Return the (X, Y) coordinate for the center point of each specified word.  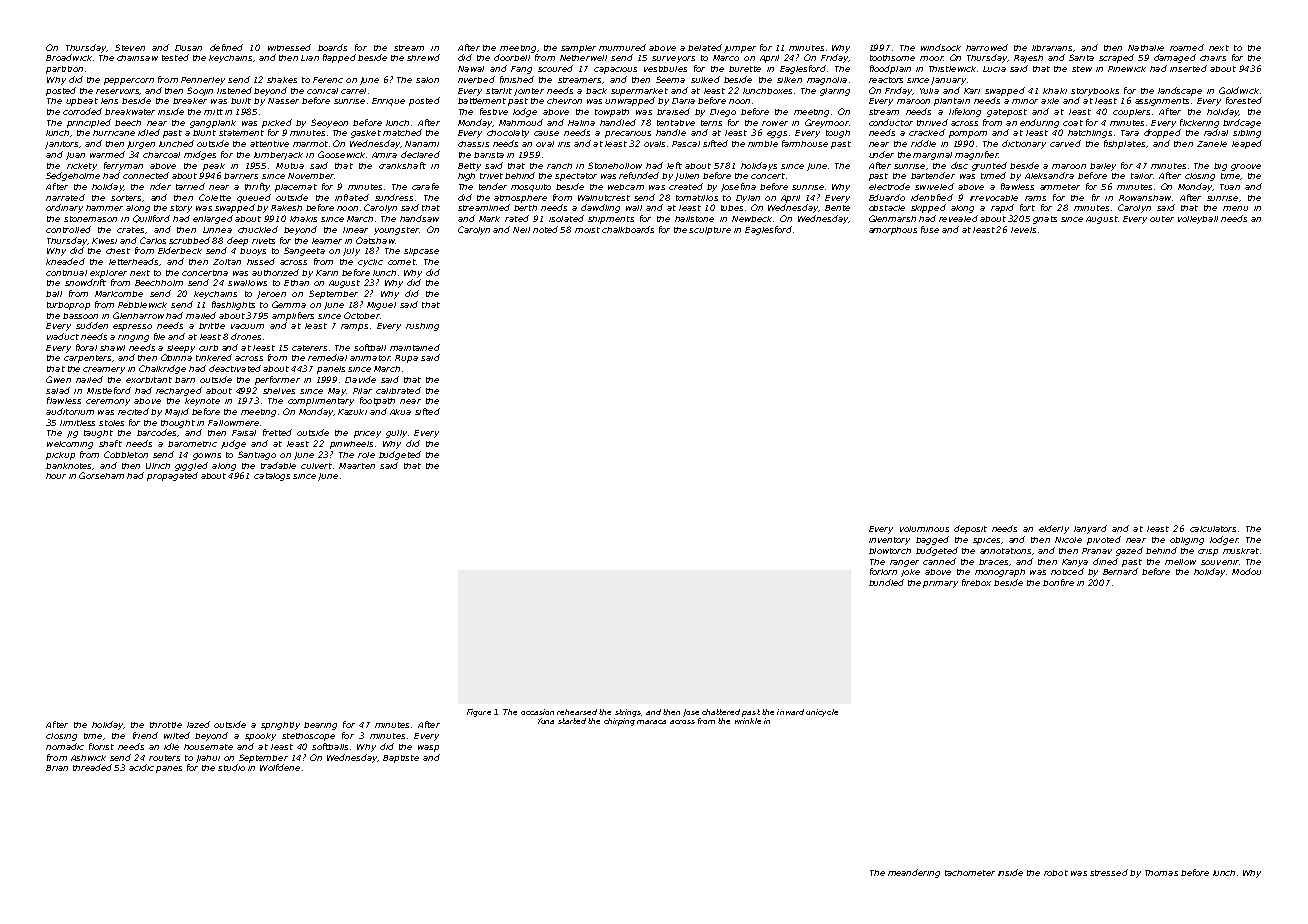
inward (790, 712)
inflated (352, 197)
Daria (683, 101)
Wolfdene (280, 767)
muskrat (1241, 551)
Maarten (357, 466)
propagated (172, 476)
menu (1235, 208)
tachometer (970, 873)
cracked (927, 132)
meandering (914, 873)
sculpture (710, 231)
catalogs (272, 477)
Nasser (283, 101)
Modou (1246, 571)
